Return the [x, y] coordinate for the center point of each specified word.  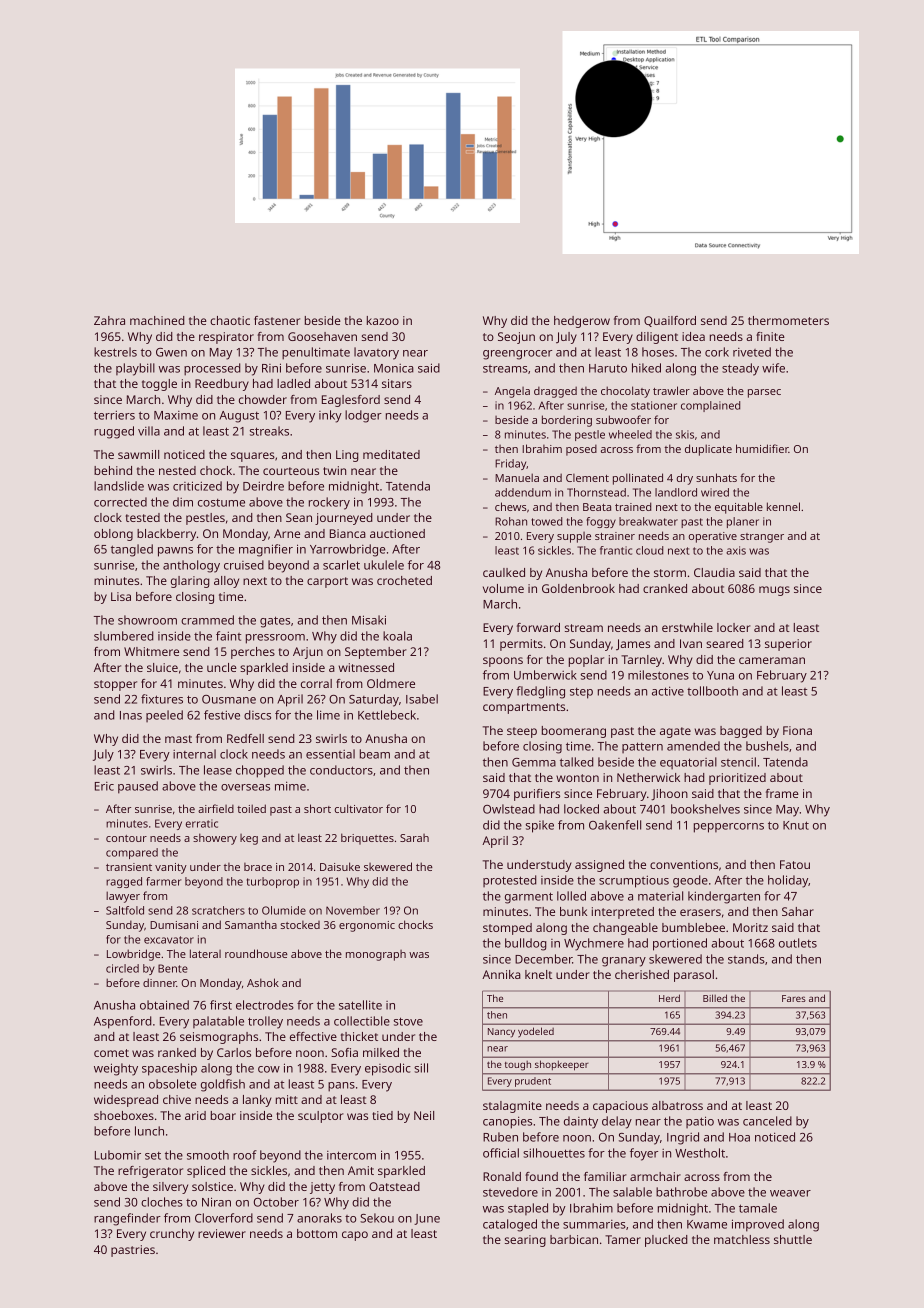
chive [177, 1099]
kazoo [383, 320]
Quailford [670, 321]
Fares [794, 998]
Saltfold [125, 910]
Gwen [171, 352]
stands [746, 959]
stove [408, 1021]
